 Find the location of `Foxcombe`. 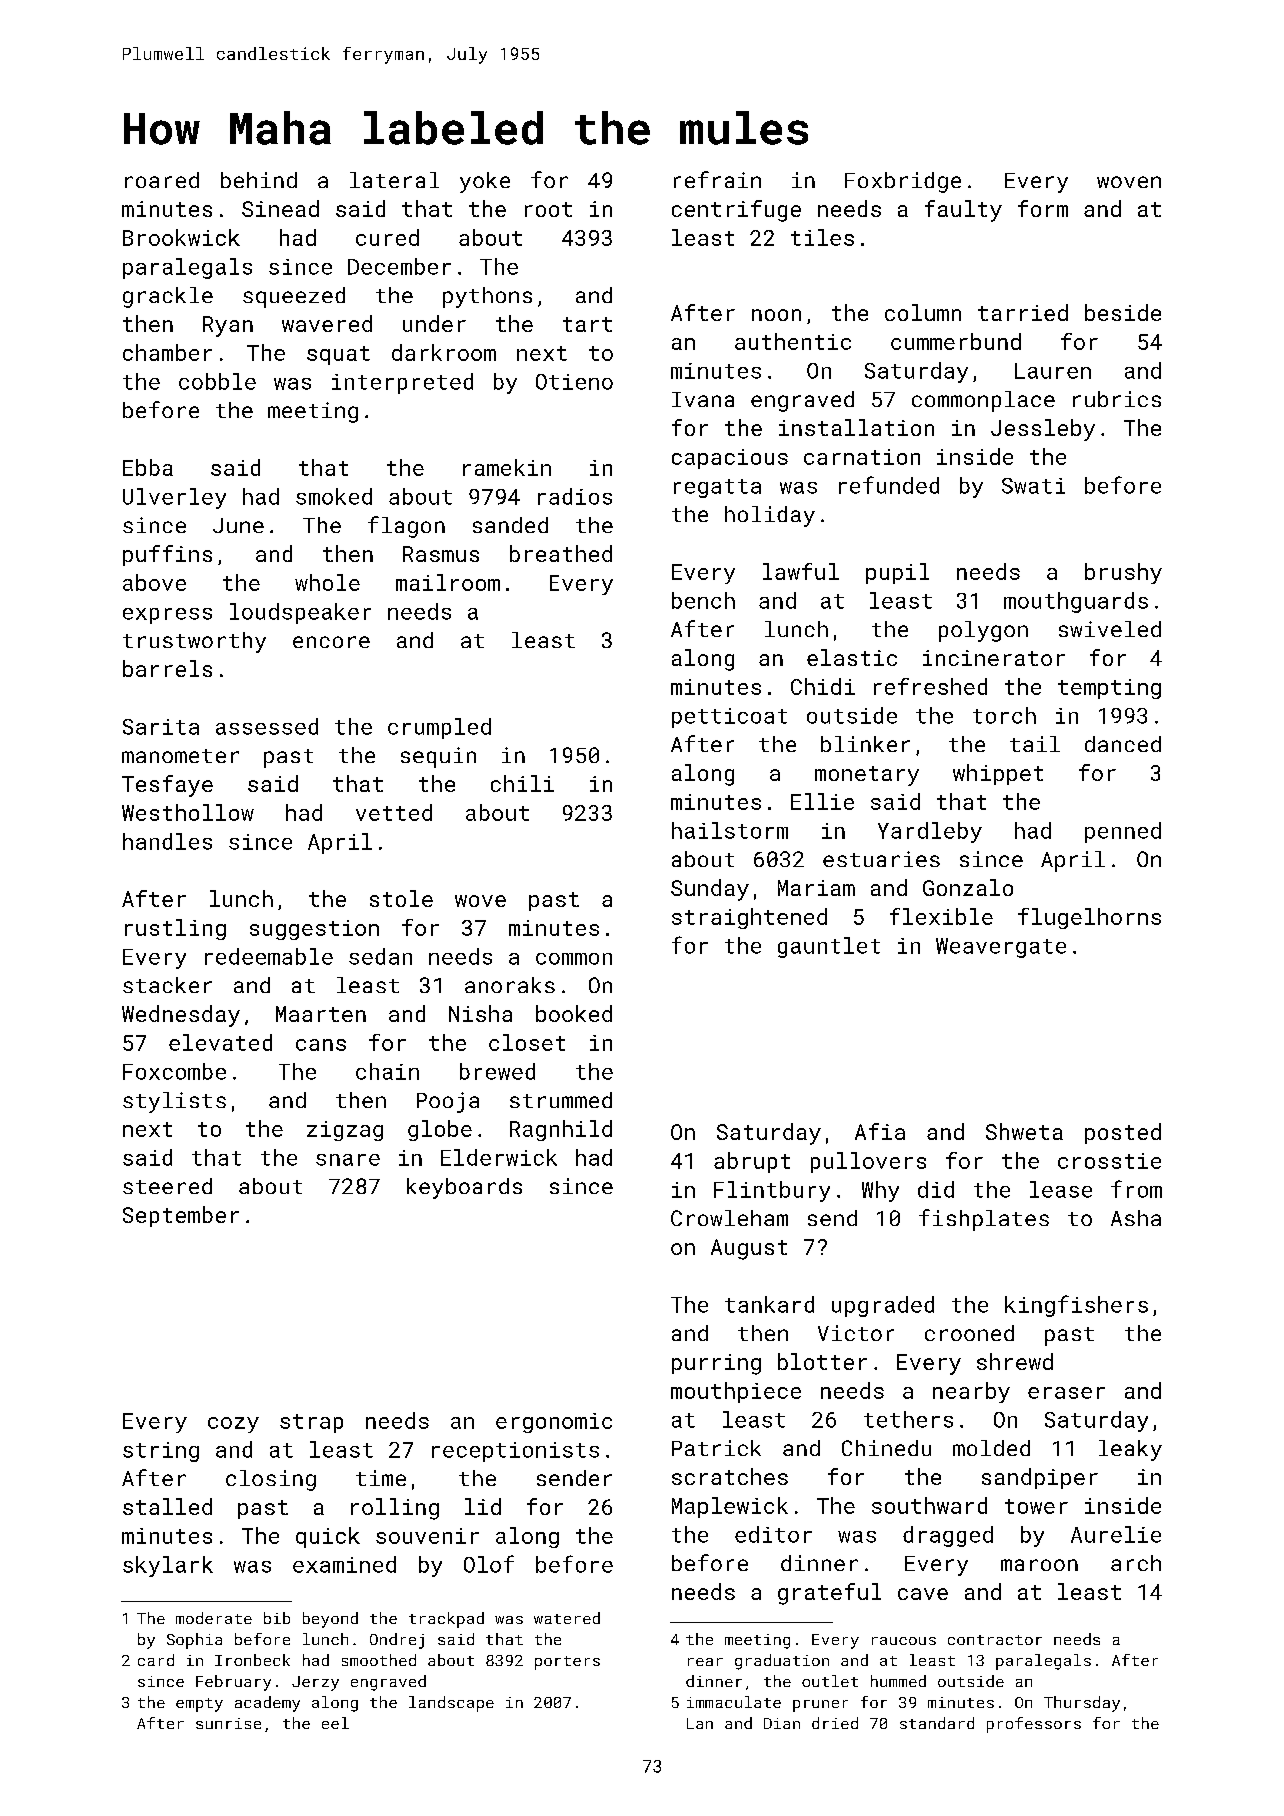

Foxcombe is located at coordinates (174, 1071).
